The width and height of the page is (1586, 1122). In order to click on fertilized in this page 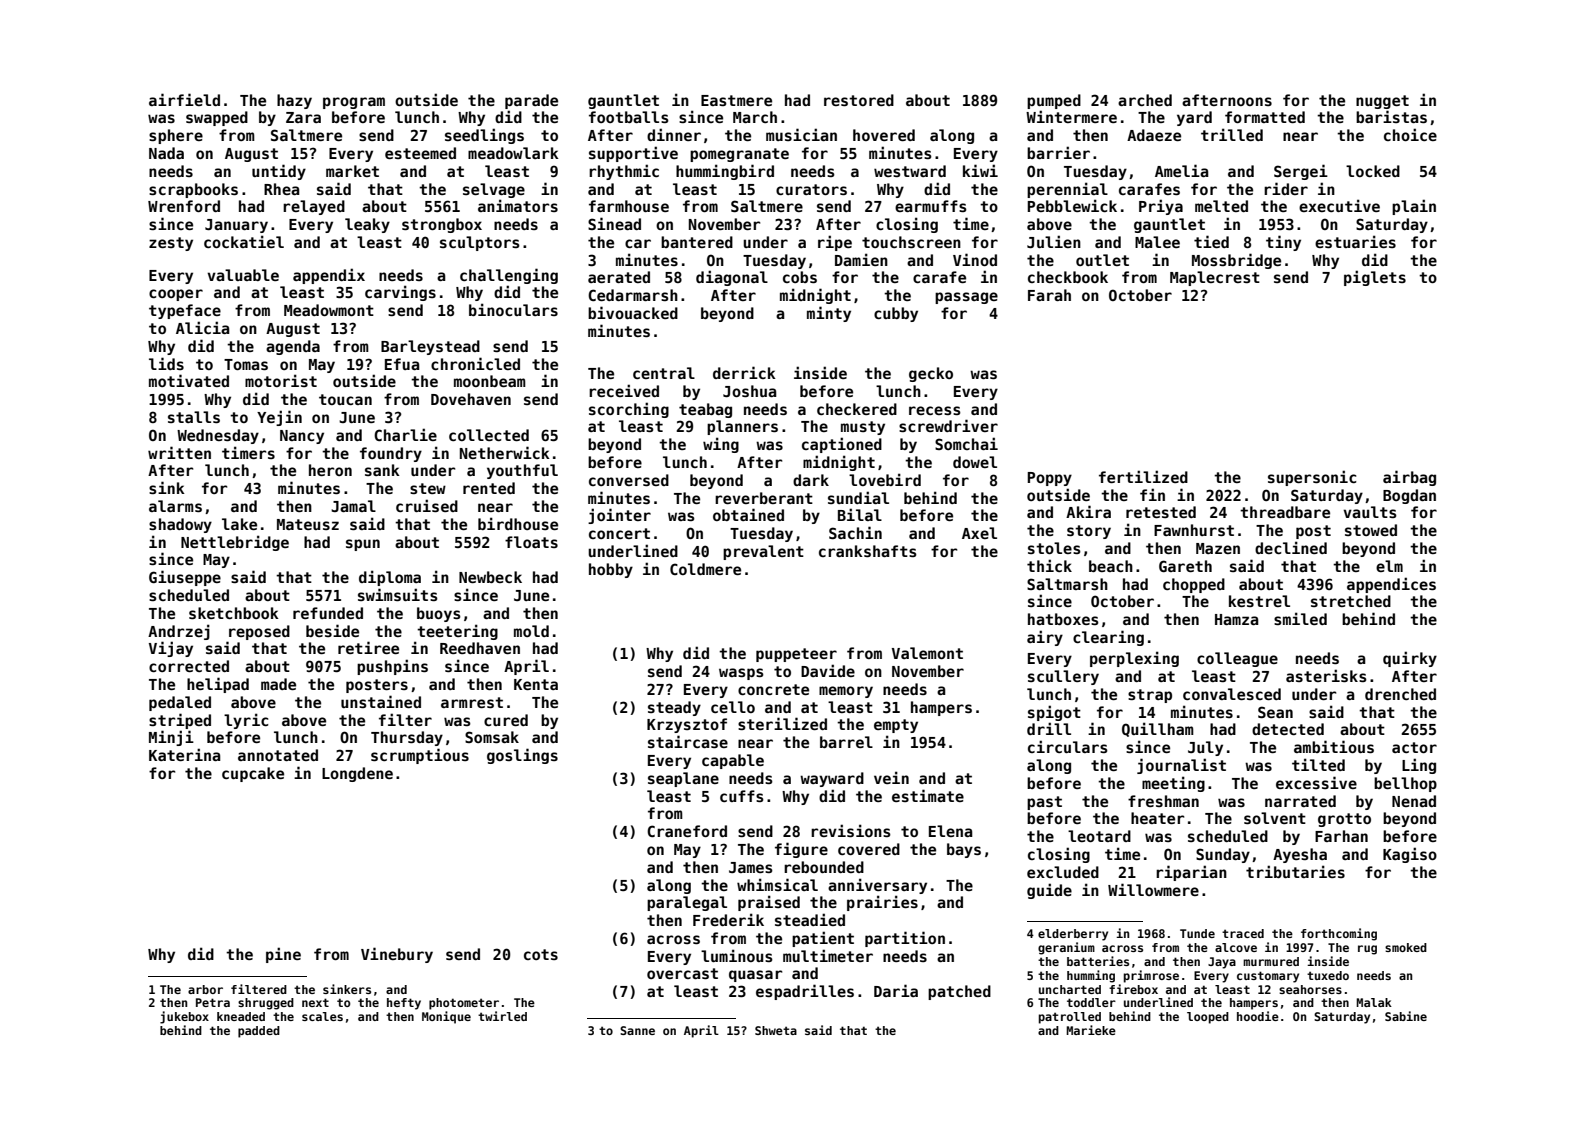, I will do `click(1143, 476)`.
